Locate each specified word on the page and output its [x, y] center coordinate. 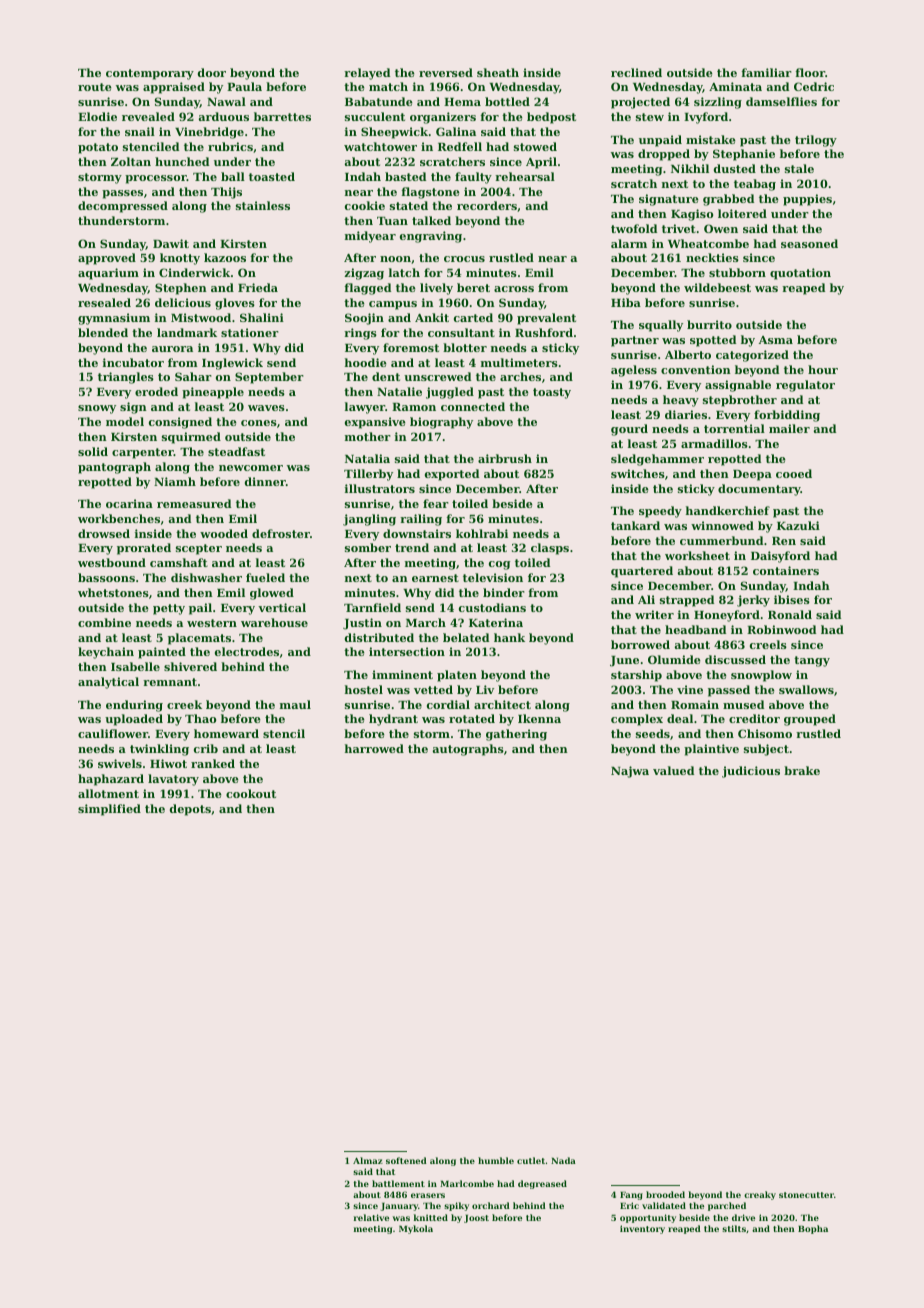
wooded [224, 533]
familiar [766, 72]
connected [473, 406]
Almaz [368, 1160]
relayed [367, 74]
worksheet [697, 555]
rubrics [230, 146]
